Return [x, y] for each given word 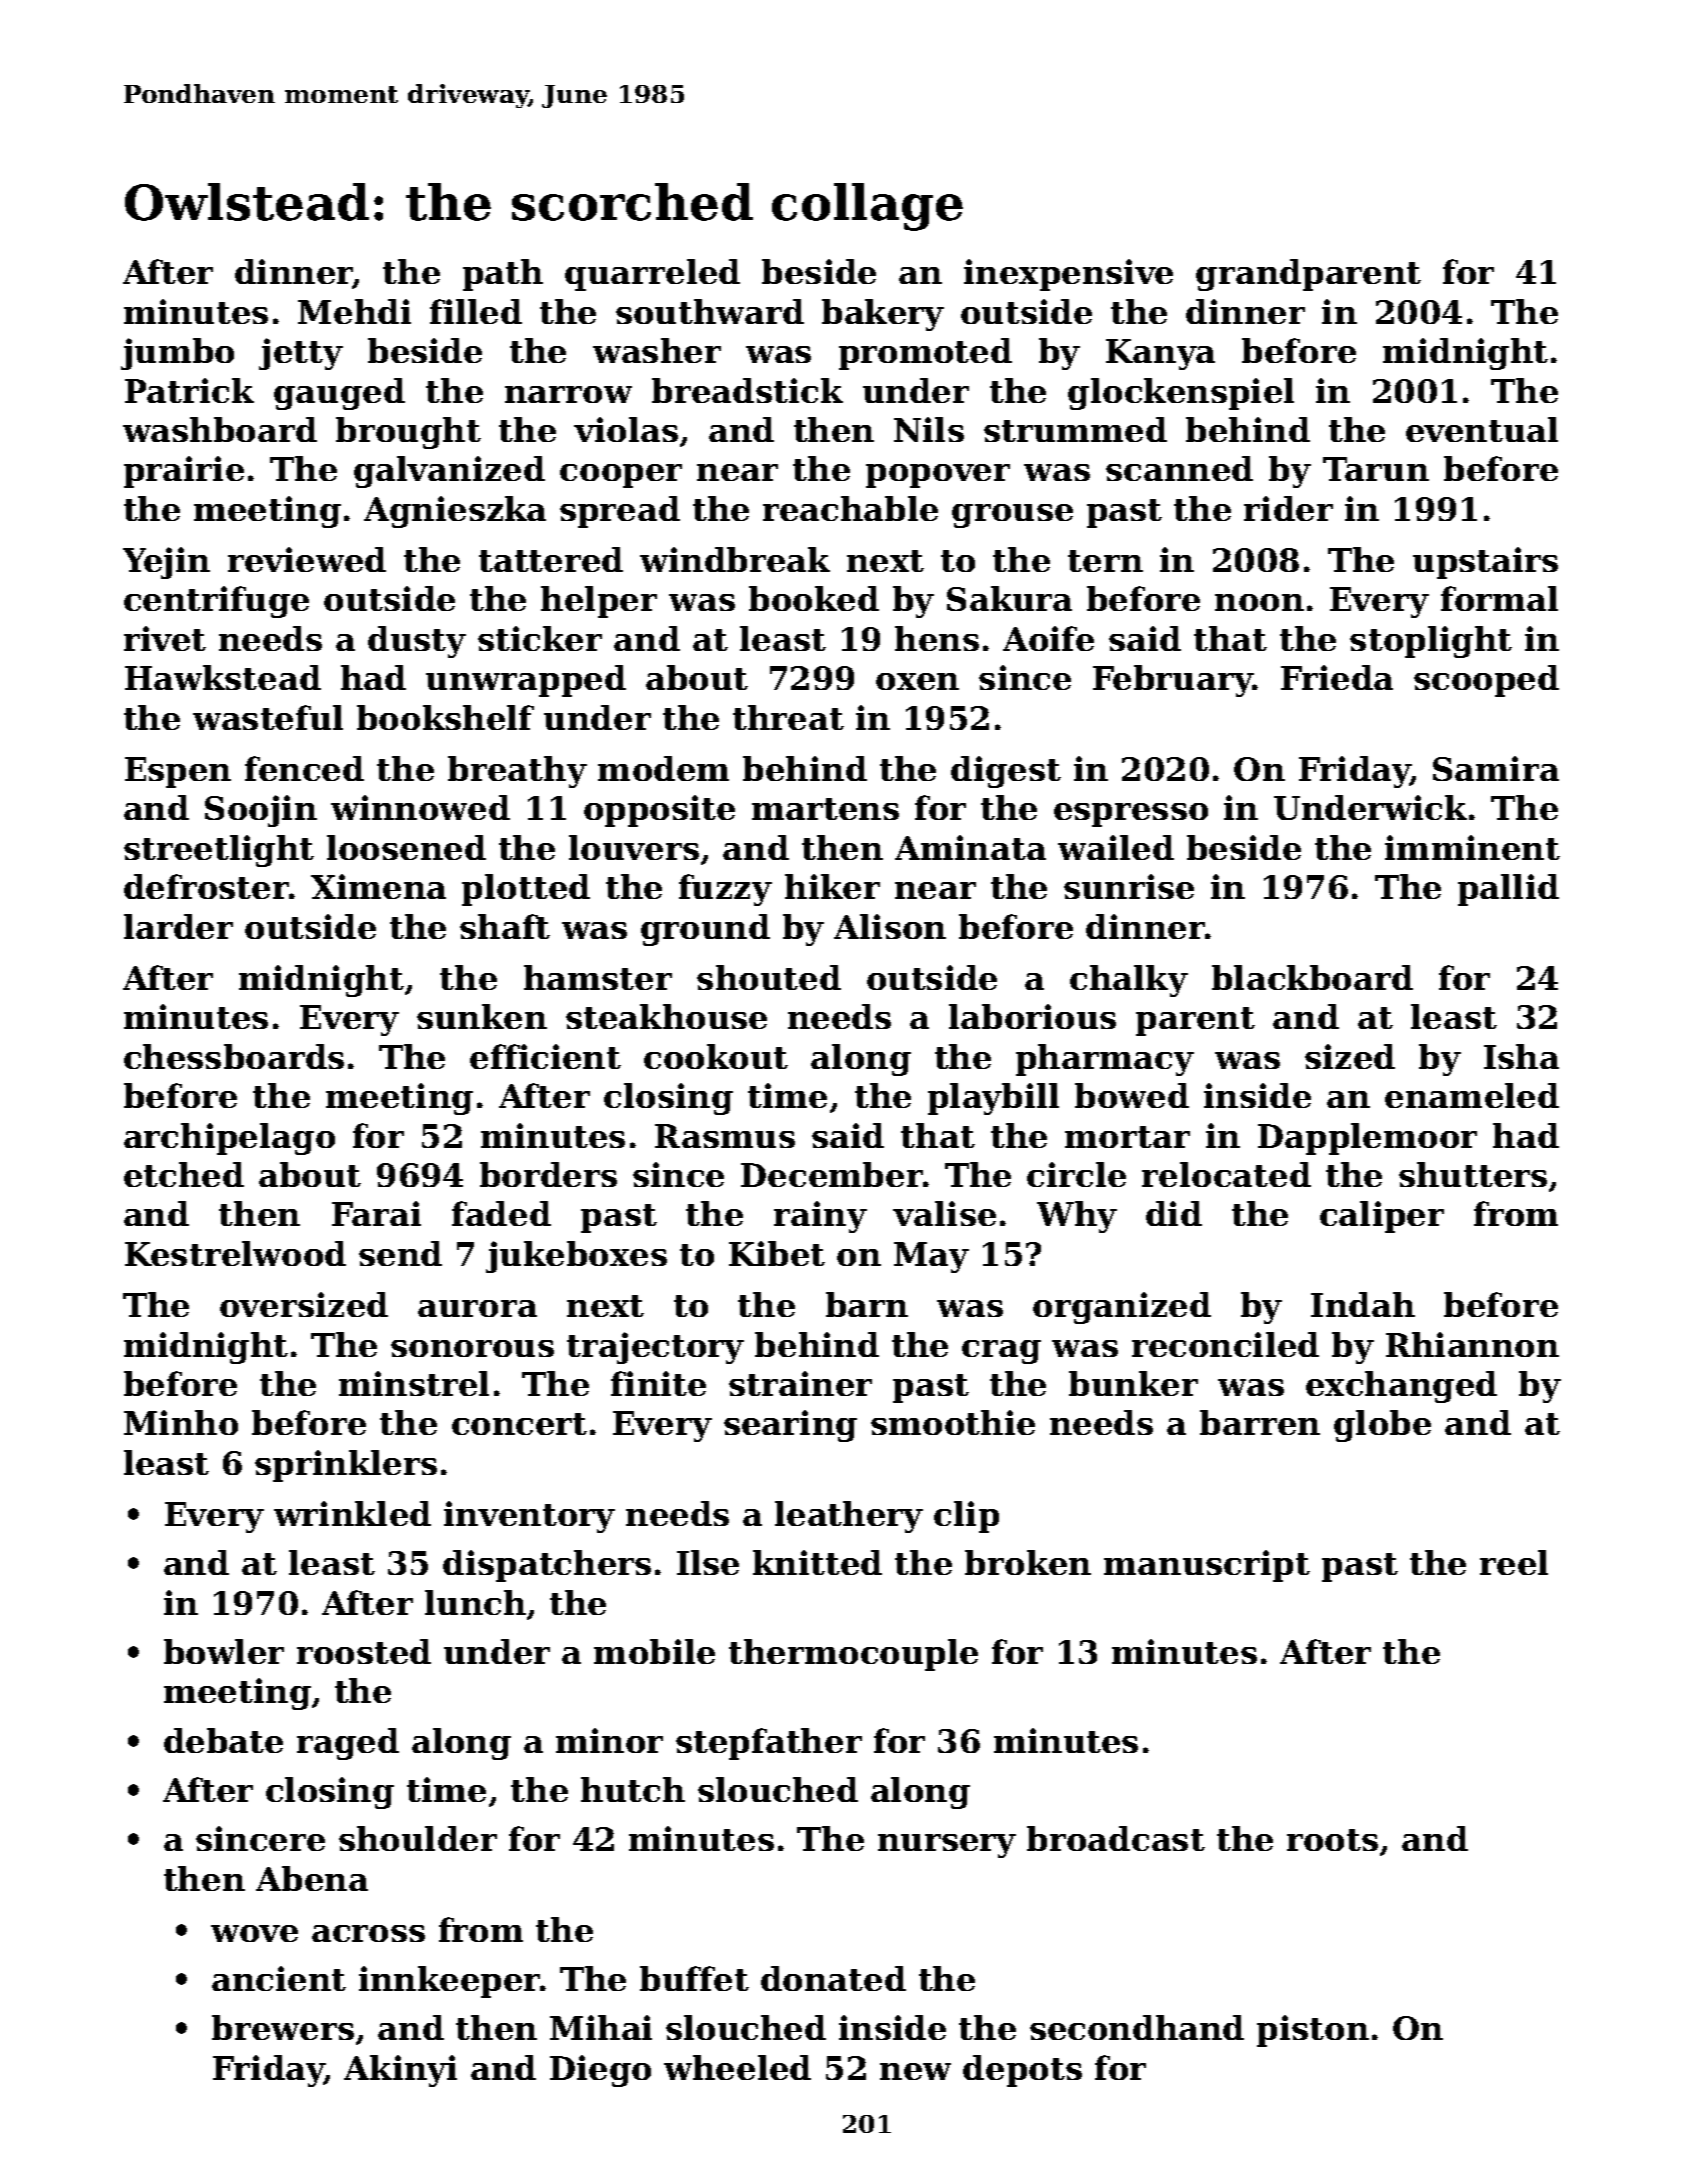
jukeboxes [576, 1257]
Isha [1521, 1056]
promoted [925, 354]
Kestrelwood [235, 1253]
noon [1259, 602]
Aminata [970, 847]
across [368, 1933]
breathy [517, 772]
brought [408, 433]
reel [1514, 1562]
